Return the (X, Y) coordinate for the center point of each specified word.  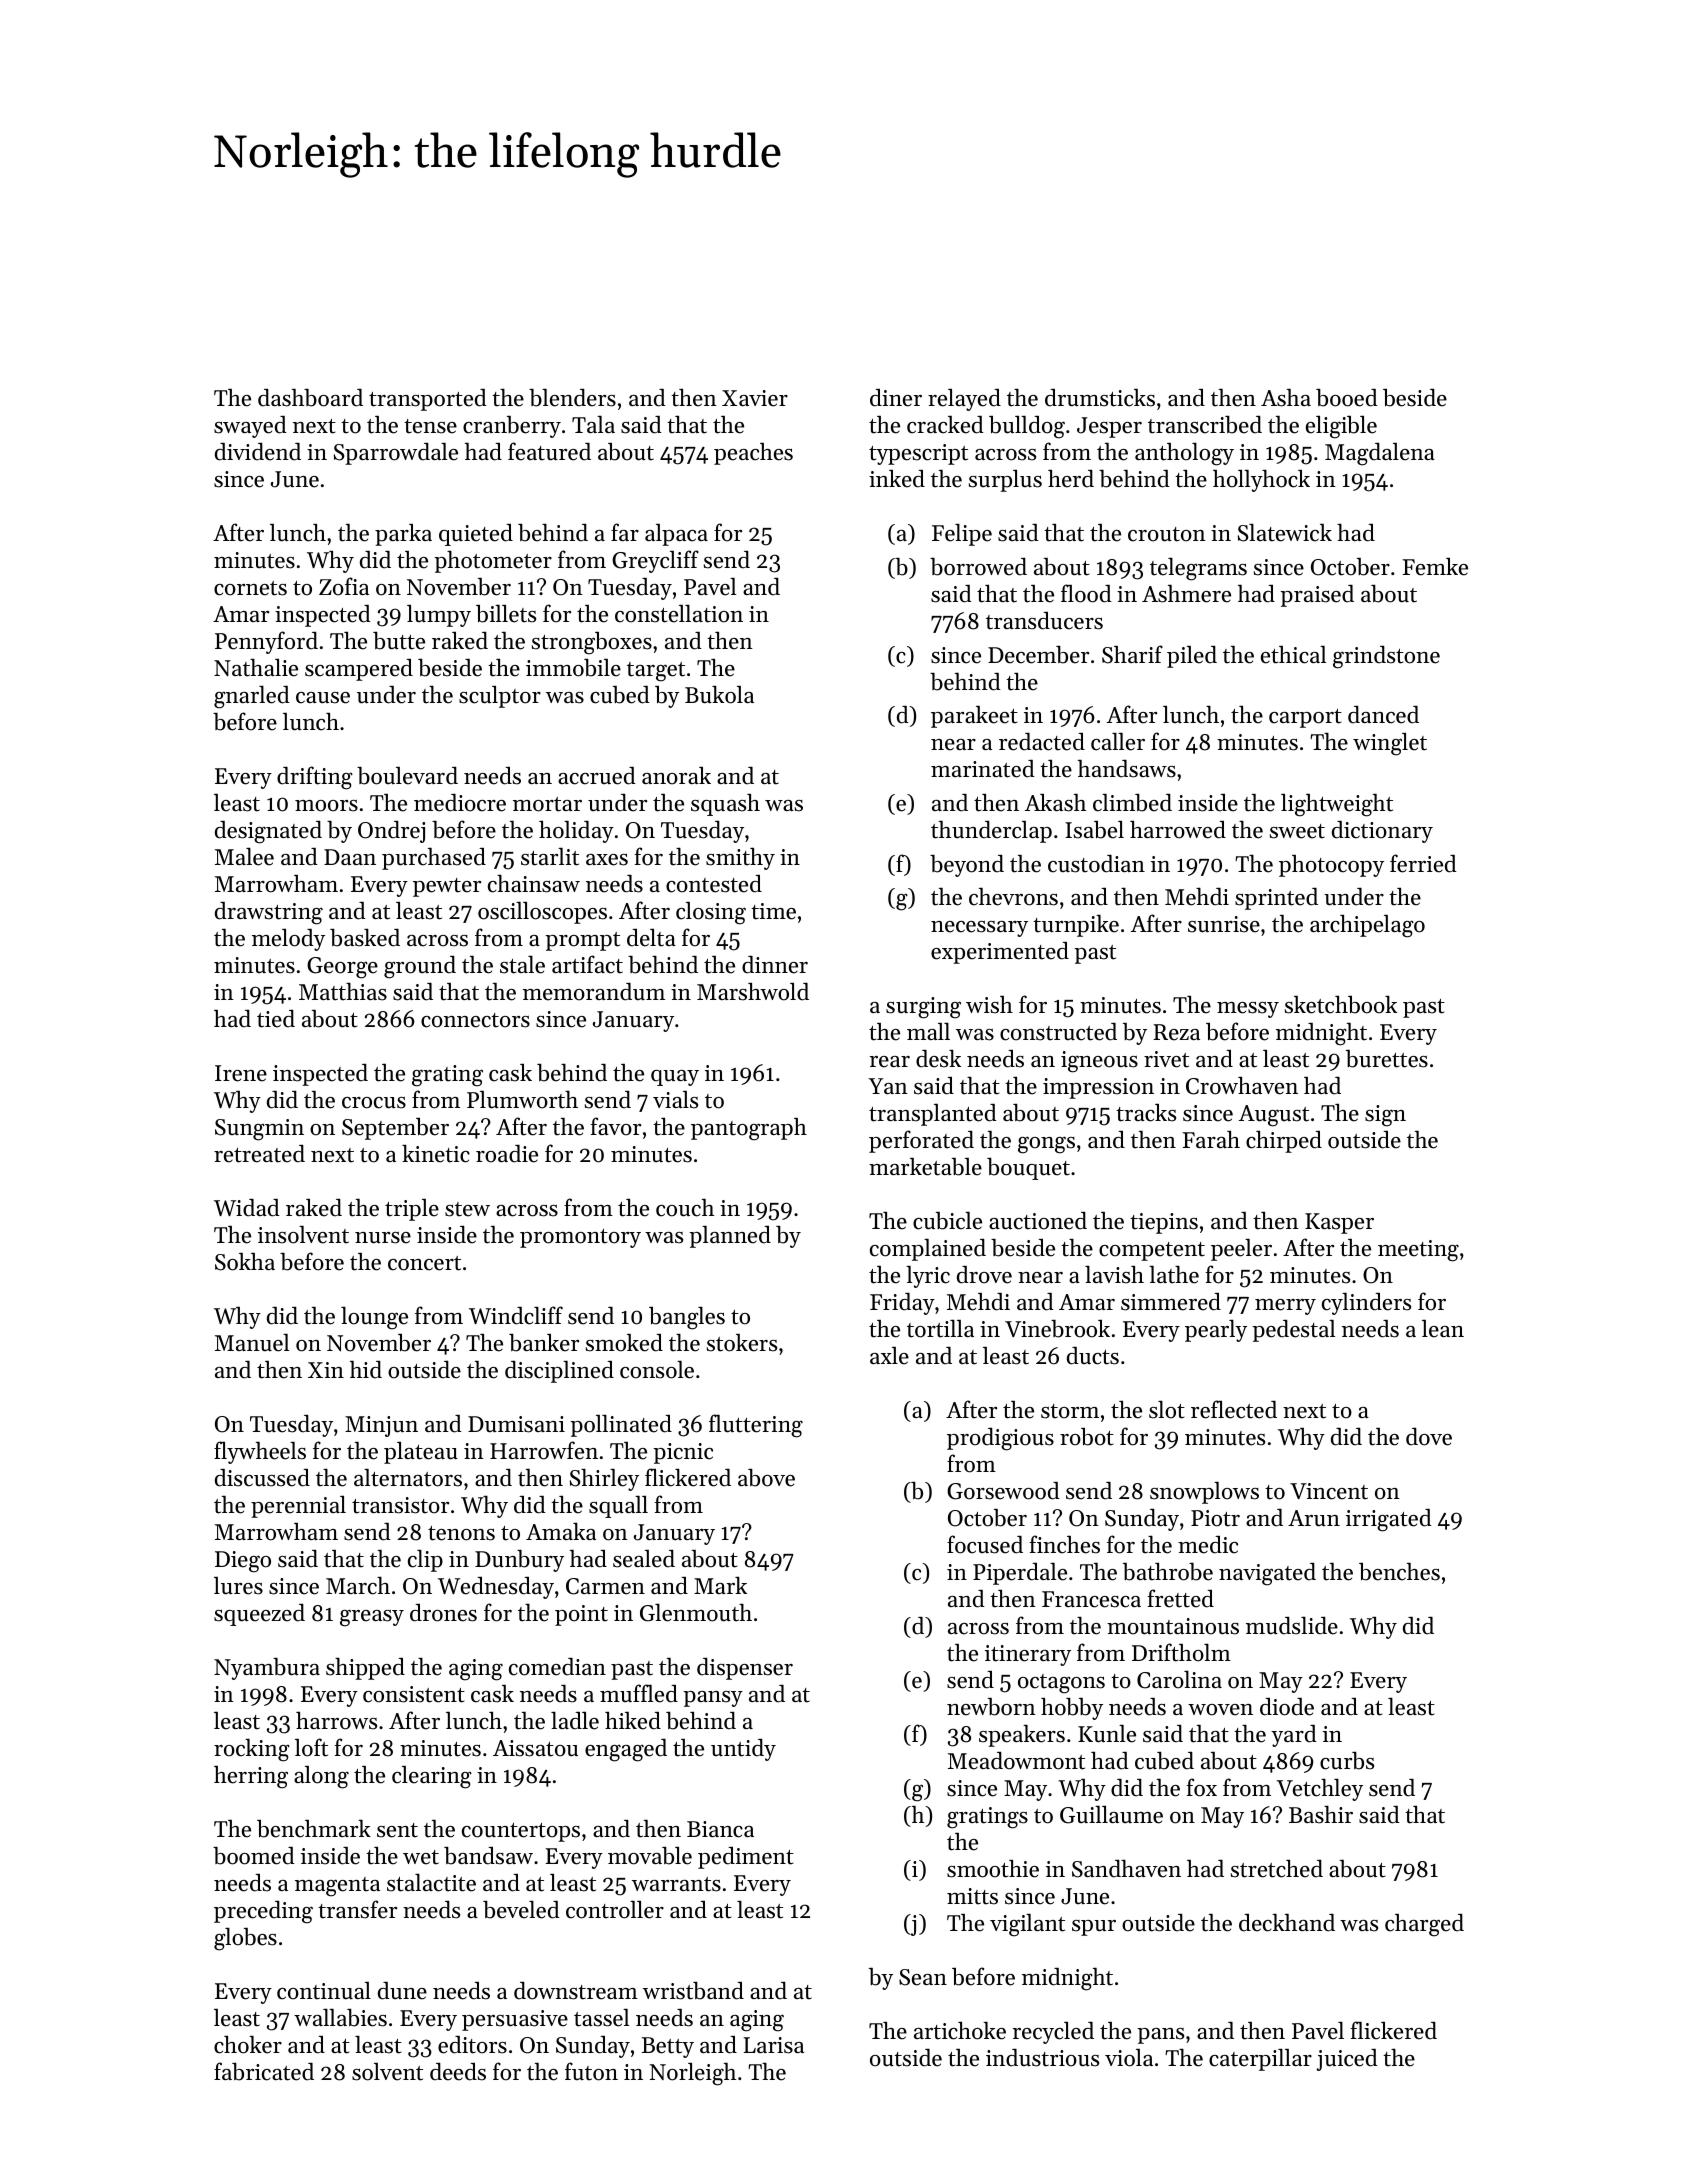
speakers (1022, 1735)
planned (730, 1236)
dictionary (1382, 832)
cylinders (1366, 1303)
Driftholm (1181, 1652)
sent (397, 1830)
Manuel (252, 1342)
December (1038, 654)
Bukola (719, 694)
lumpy (439, 616)
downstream (576, 1990)
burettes (1387, 1059)
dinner (775, 965)
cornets (250, 588)
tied (276, 1018)
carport (1305, 718)
